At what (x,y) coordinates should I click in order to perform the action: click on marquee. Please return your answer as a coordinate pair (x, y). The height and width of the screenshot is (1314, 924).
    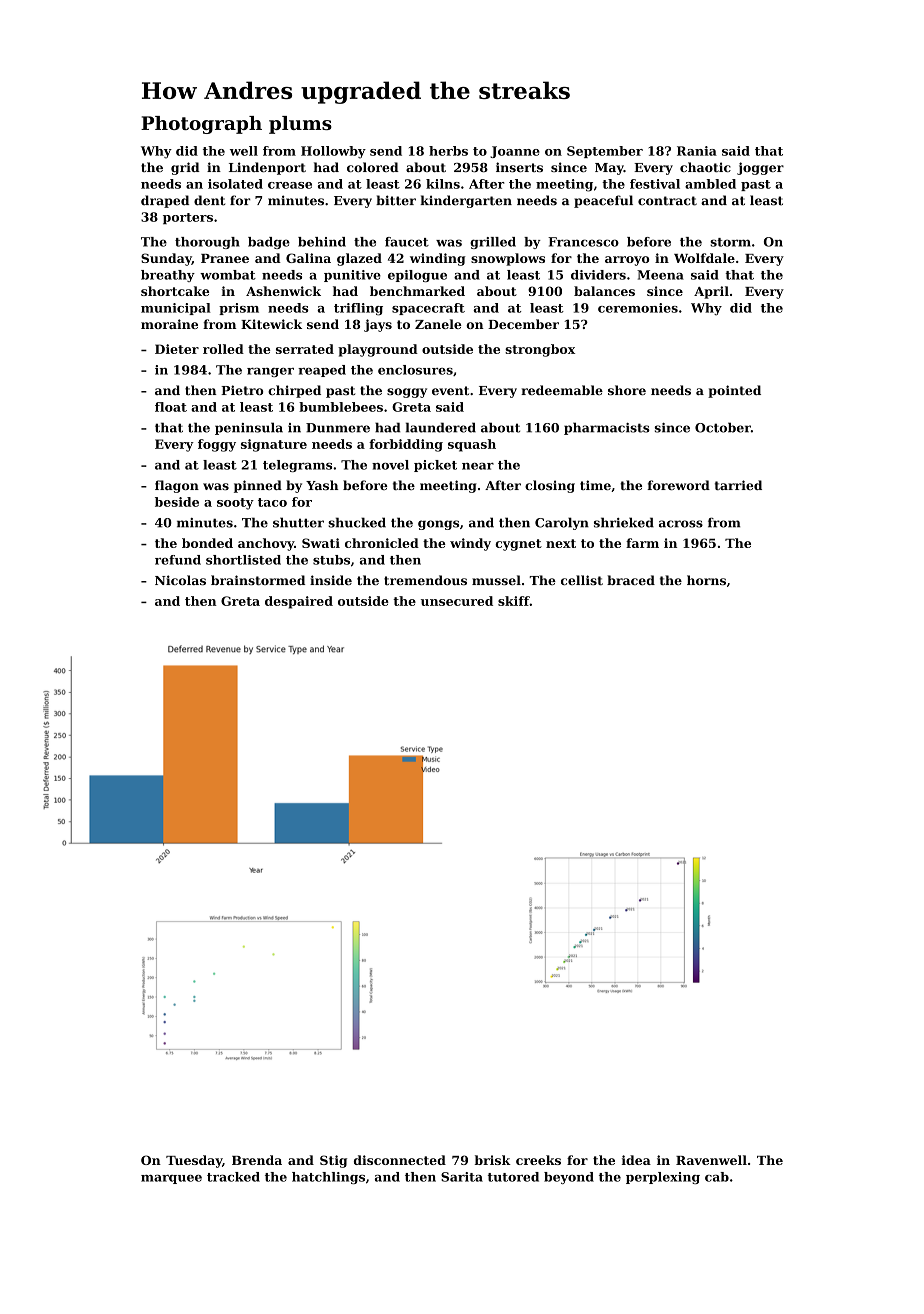
    Looking at the image, I should click on (171, 1179).
